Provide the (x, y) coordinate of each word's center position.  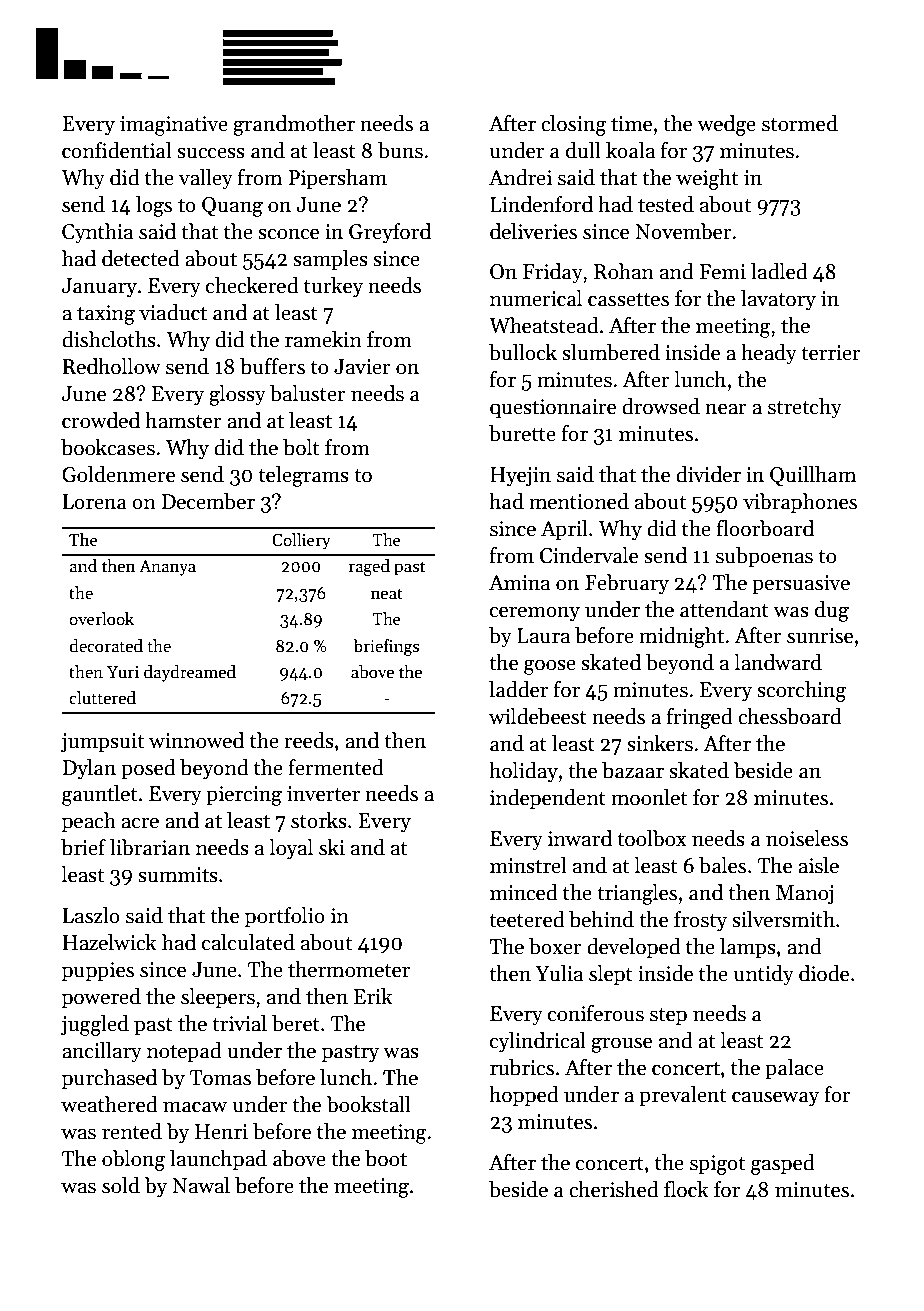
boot (386, 1158)
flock (686, 1189)
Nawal (201, 1185)
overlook (101, 619)
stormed (800, 123)
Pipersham (338, 179)
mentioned (579, 501)
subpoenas (764, 557)
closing (573, 125)
